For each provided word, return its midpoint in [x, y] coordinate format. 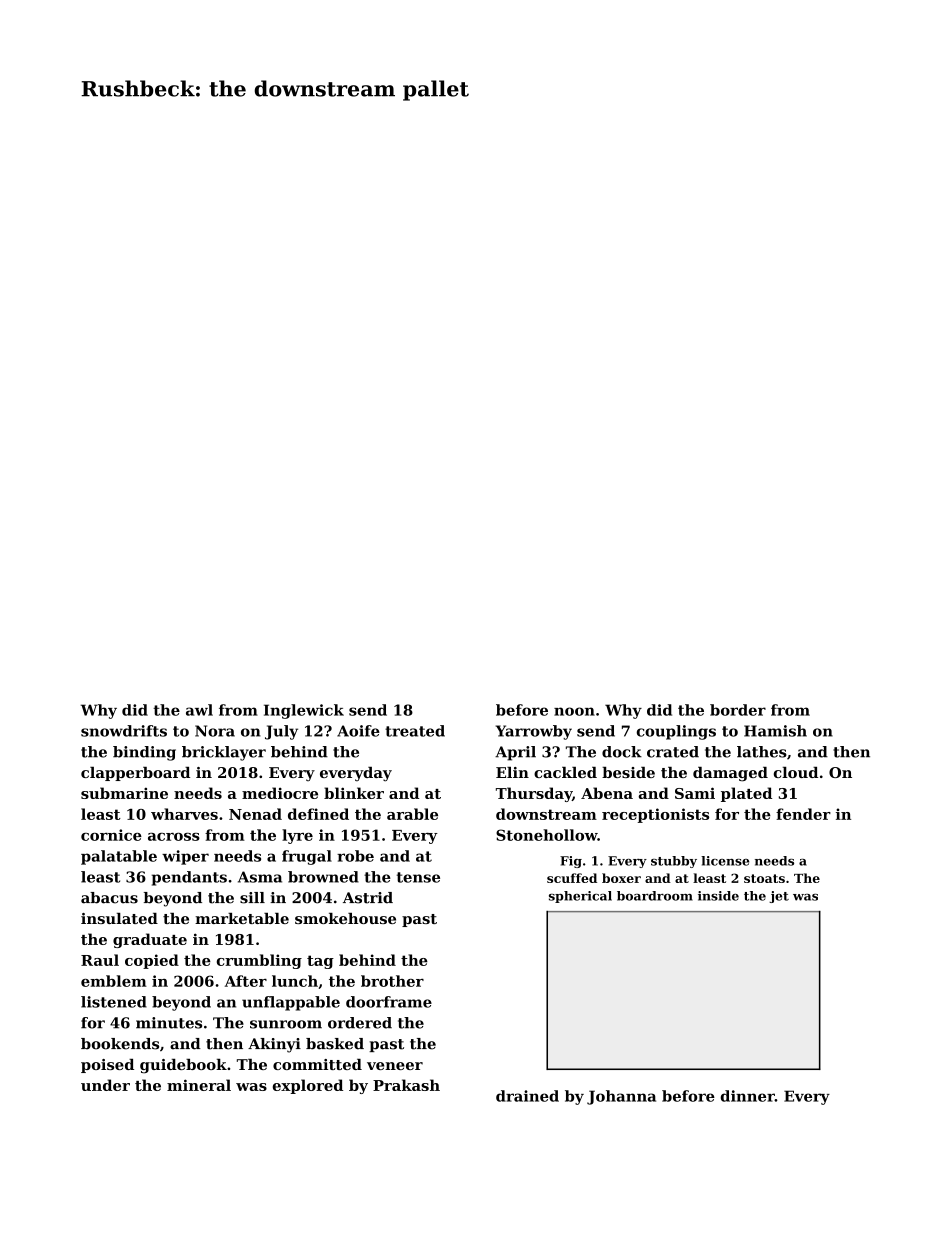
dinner [748, 1096]
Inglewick [304, 711]
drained [527, 1096]
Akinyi [274, 1045]
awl [199, 710]
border [738, 710]
